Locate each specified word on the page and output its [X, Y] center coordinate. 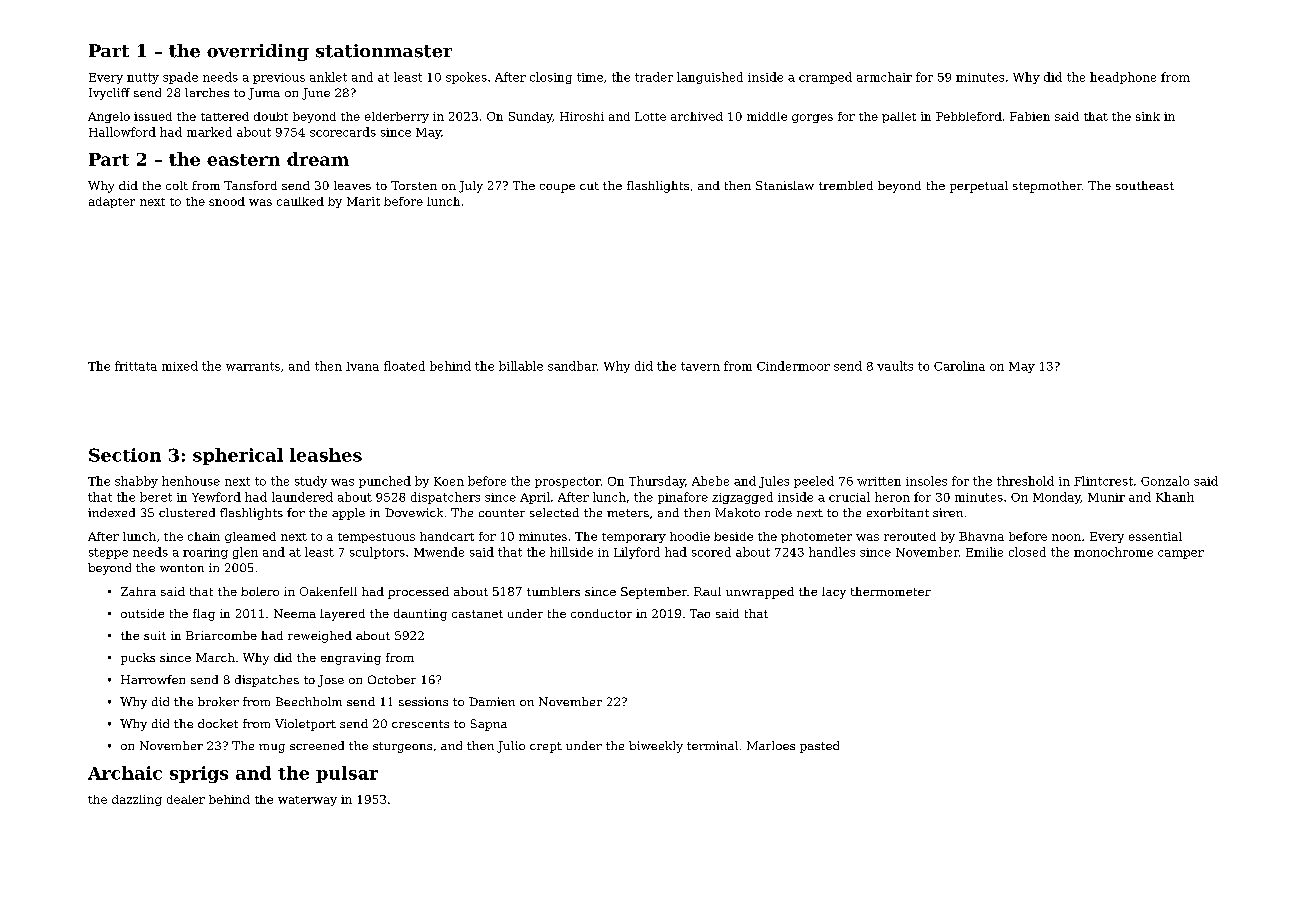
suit [155, 635]
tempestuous [376, 538]
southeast [1145, 185]
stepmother [1047, 187]
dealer [186, 799]
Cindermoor [793, 366]
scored [711, 552]
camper [1181, 554]
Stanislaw [785, 185]
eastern [243, 160]
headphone [1123, 78]
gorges [812, 118]
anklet [328, 77]
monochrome [1113, 552]
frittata [136, 366]
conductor [601, 613]
